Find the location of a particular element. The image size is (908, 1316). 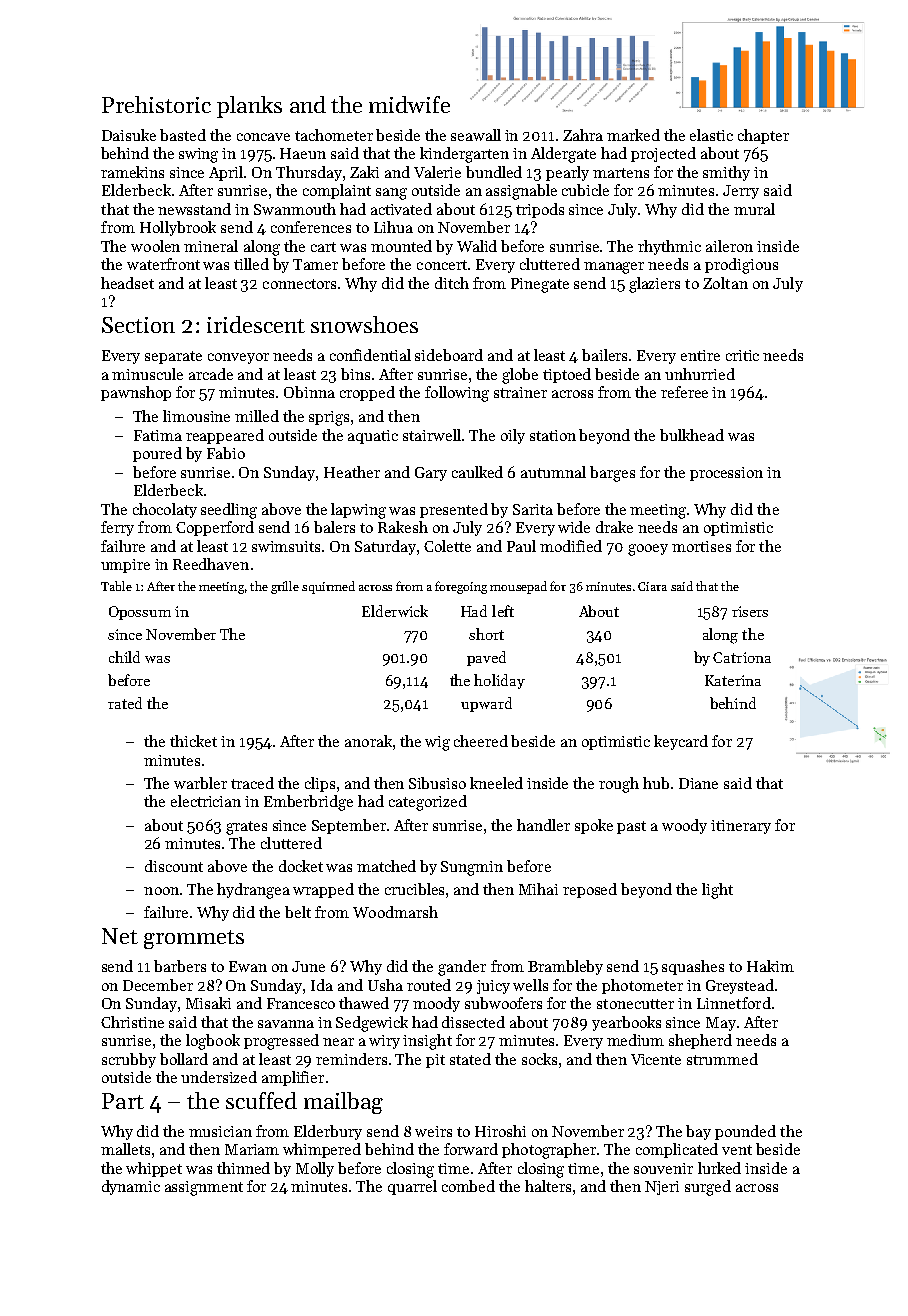

Katerina is located at coordinates (733, 680).
